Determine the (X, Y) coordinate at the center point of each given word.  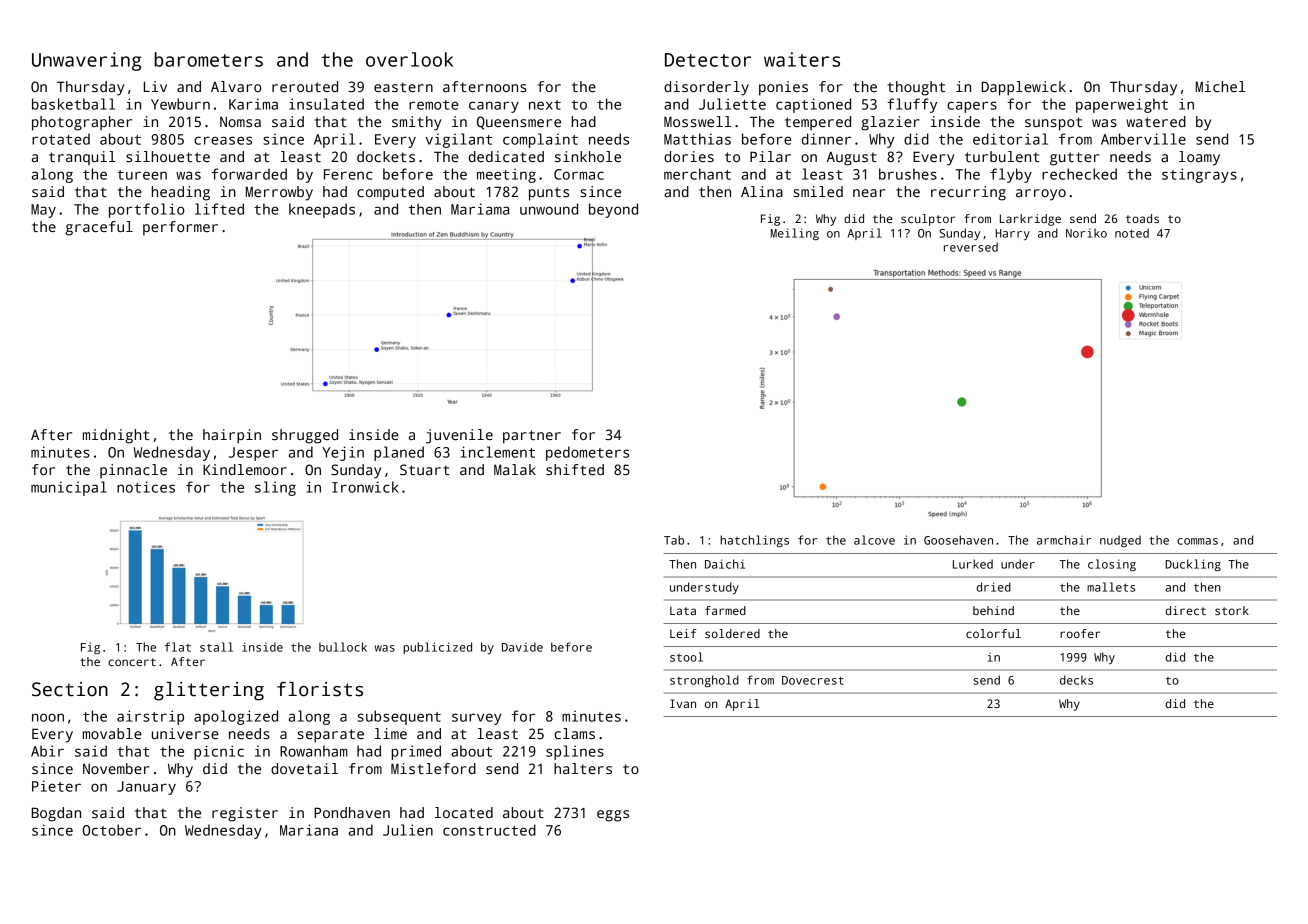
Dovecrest (813, 680)
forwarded (249, 174)
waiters (802, 59)
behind (993, 610)
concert (132, 662)
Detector (708, 60)
